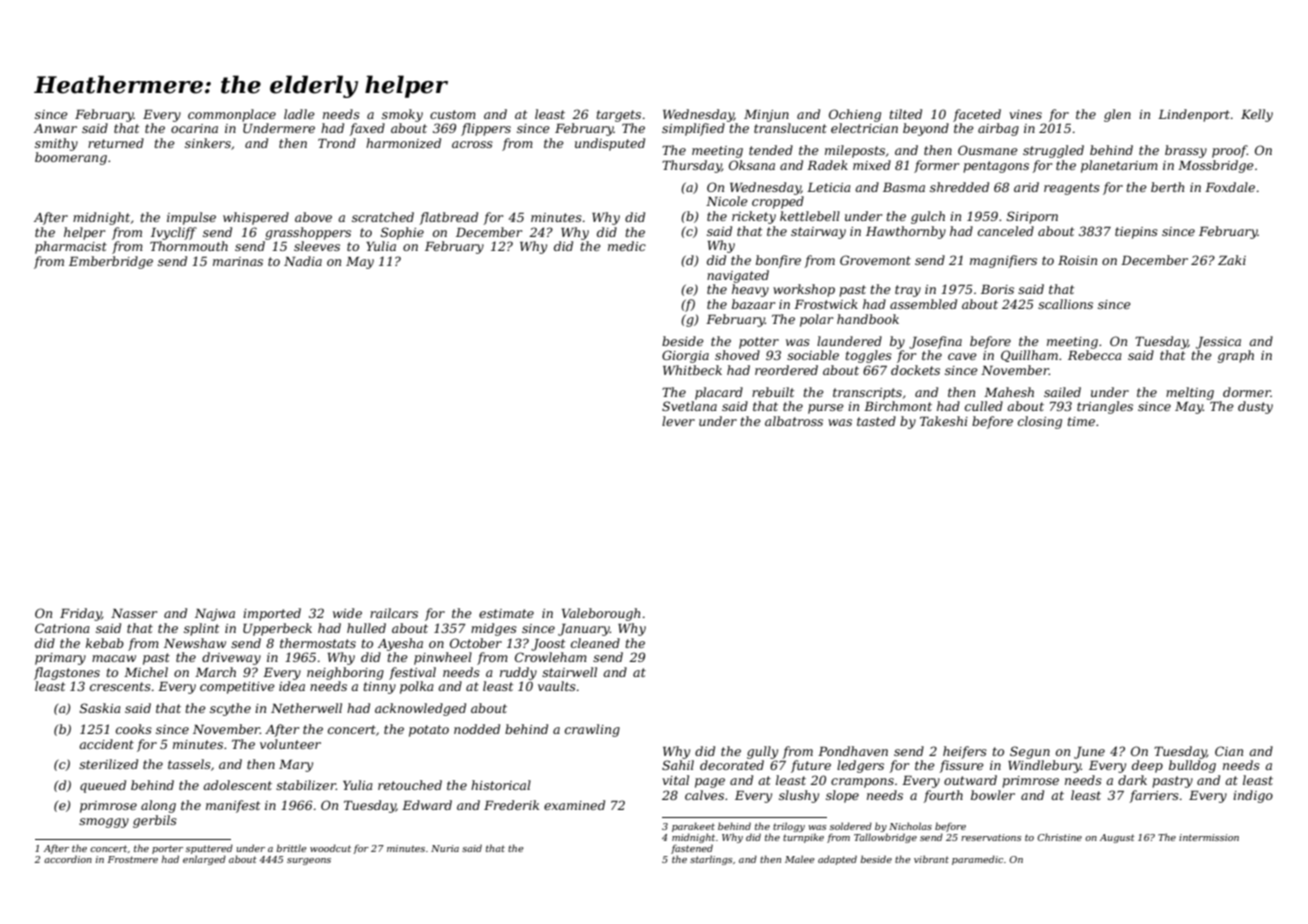 The image size is (1308, 924). What do you see at coordinates (417, 687) in the screenshot?
I see `polka` at bounding box center [417, 687].
